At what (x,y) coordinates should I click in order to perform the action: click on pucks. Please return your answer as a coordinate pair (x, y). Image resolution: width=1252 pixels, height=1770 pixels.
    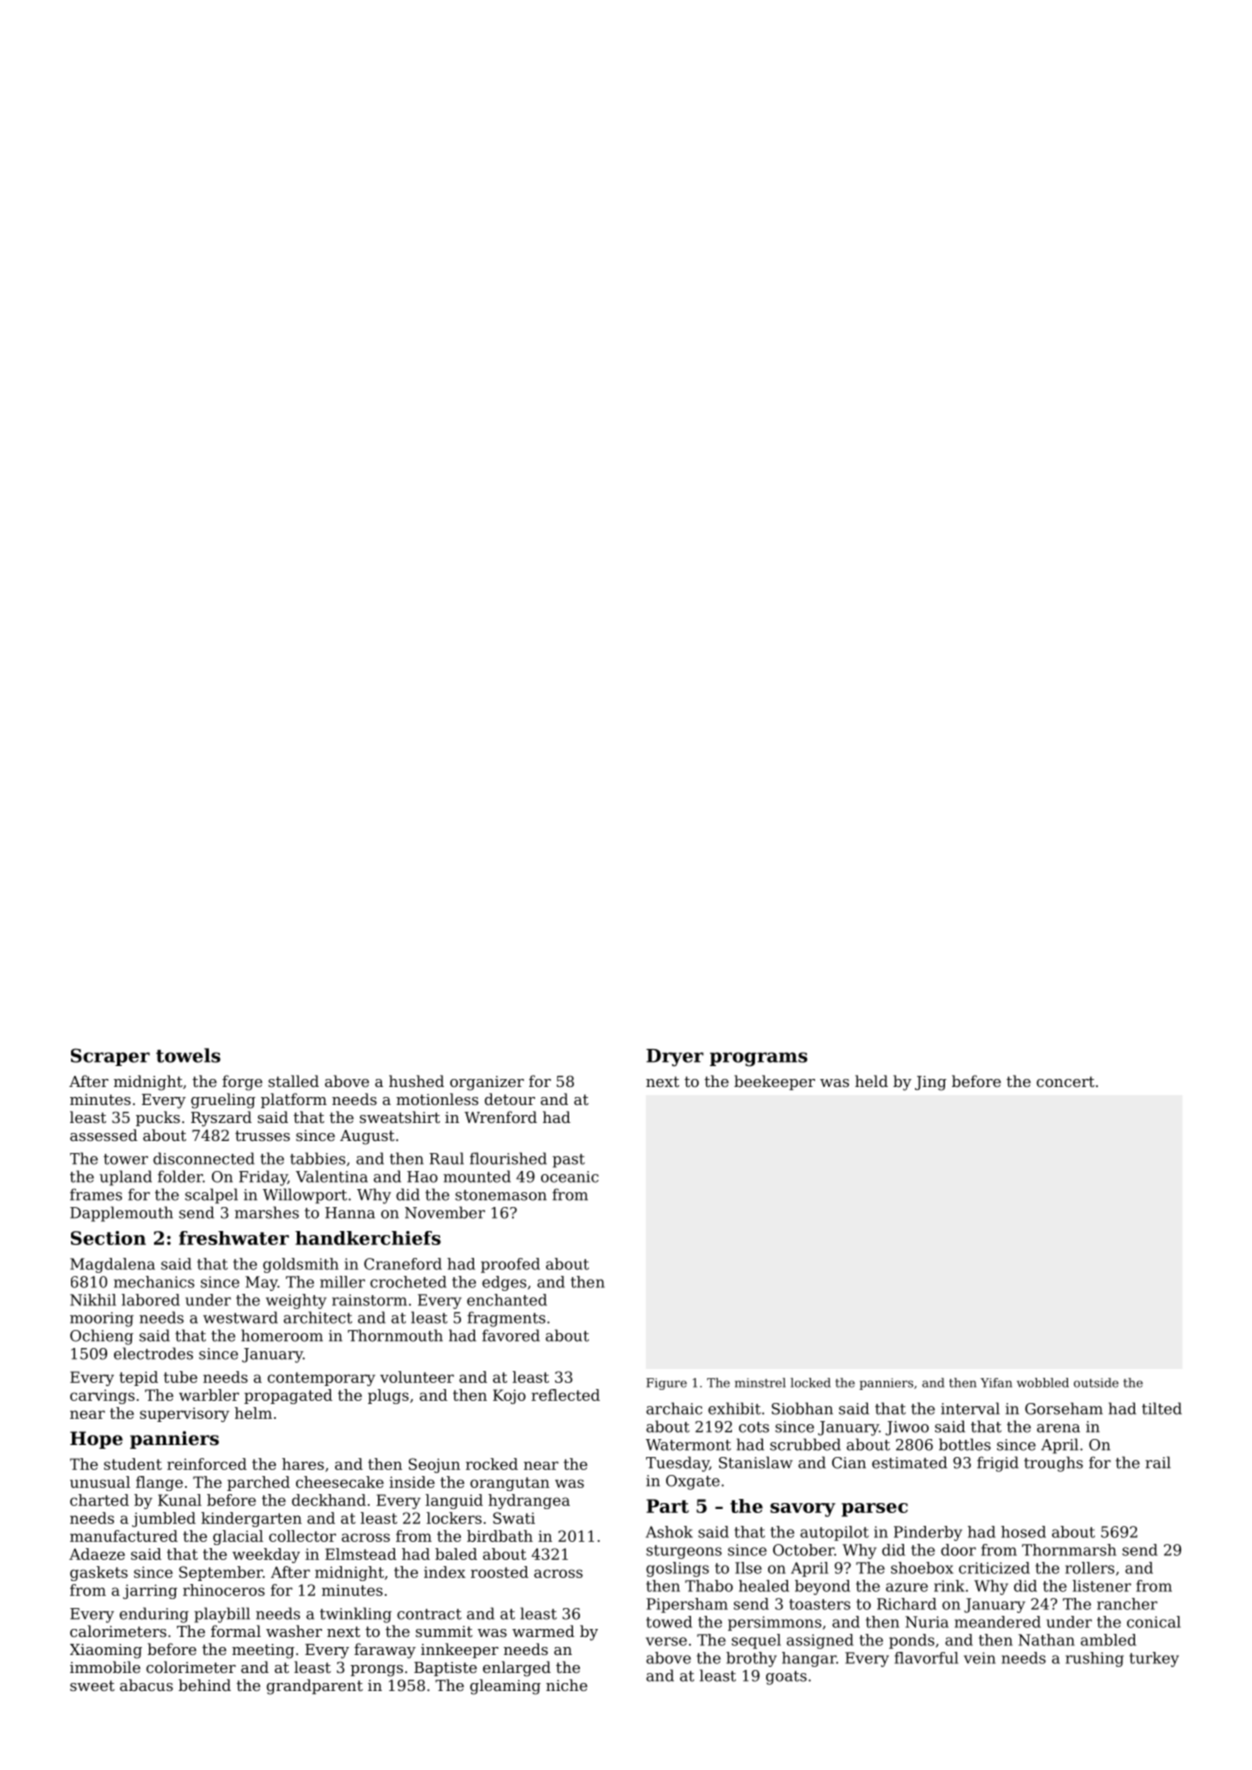
    Looking at the image, I should click on (158, 1118).
